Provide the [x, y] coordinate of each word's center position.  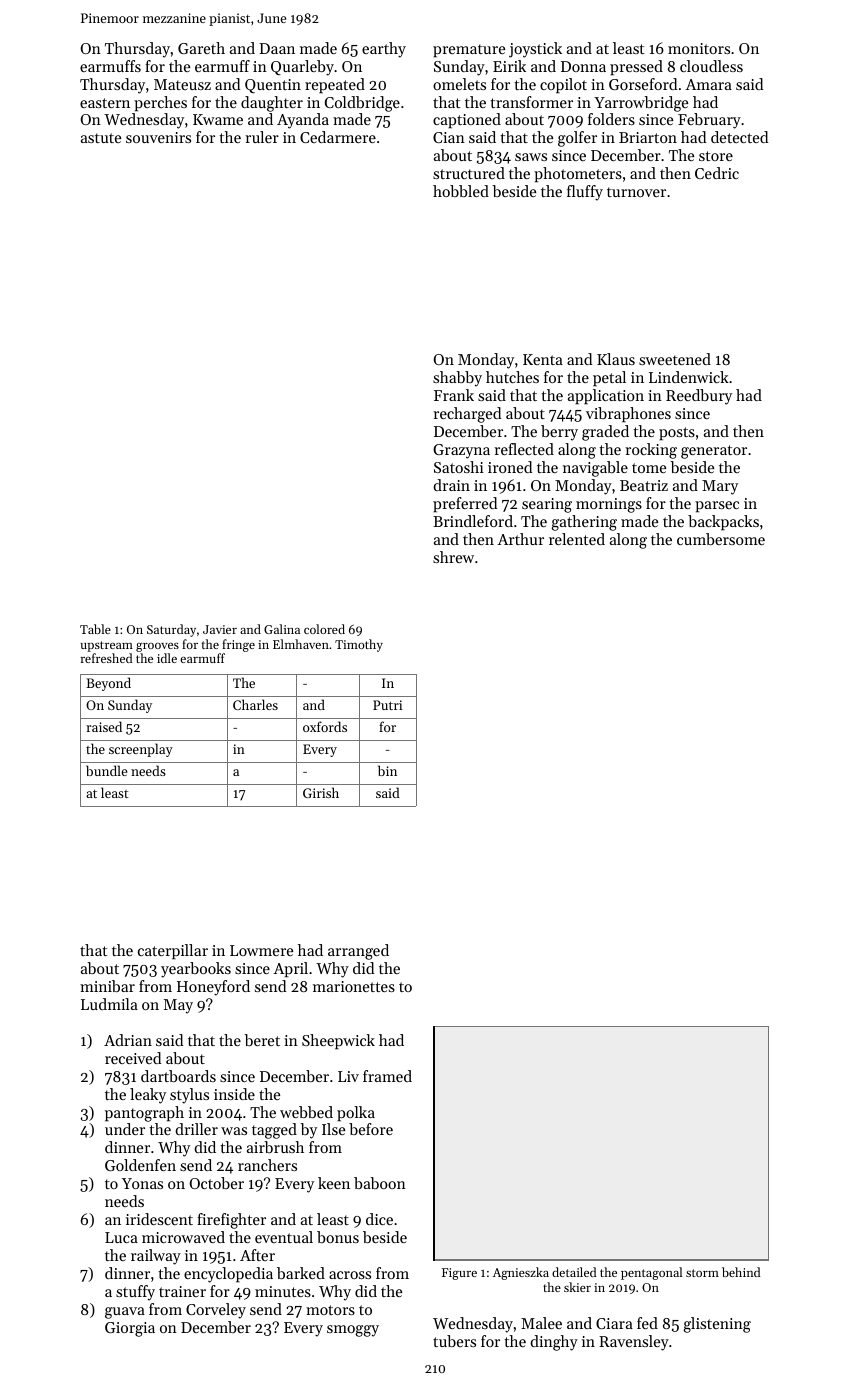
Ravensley [634, 1343]
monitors [699, 48]
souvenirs [158, 137]
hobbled [461, 191]
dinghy [554, 1343]
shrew [453, 557]
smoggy [353, 1331]
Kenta [543, 359]
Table [95, 629]
